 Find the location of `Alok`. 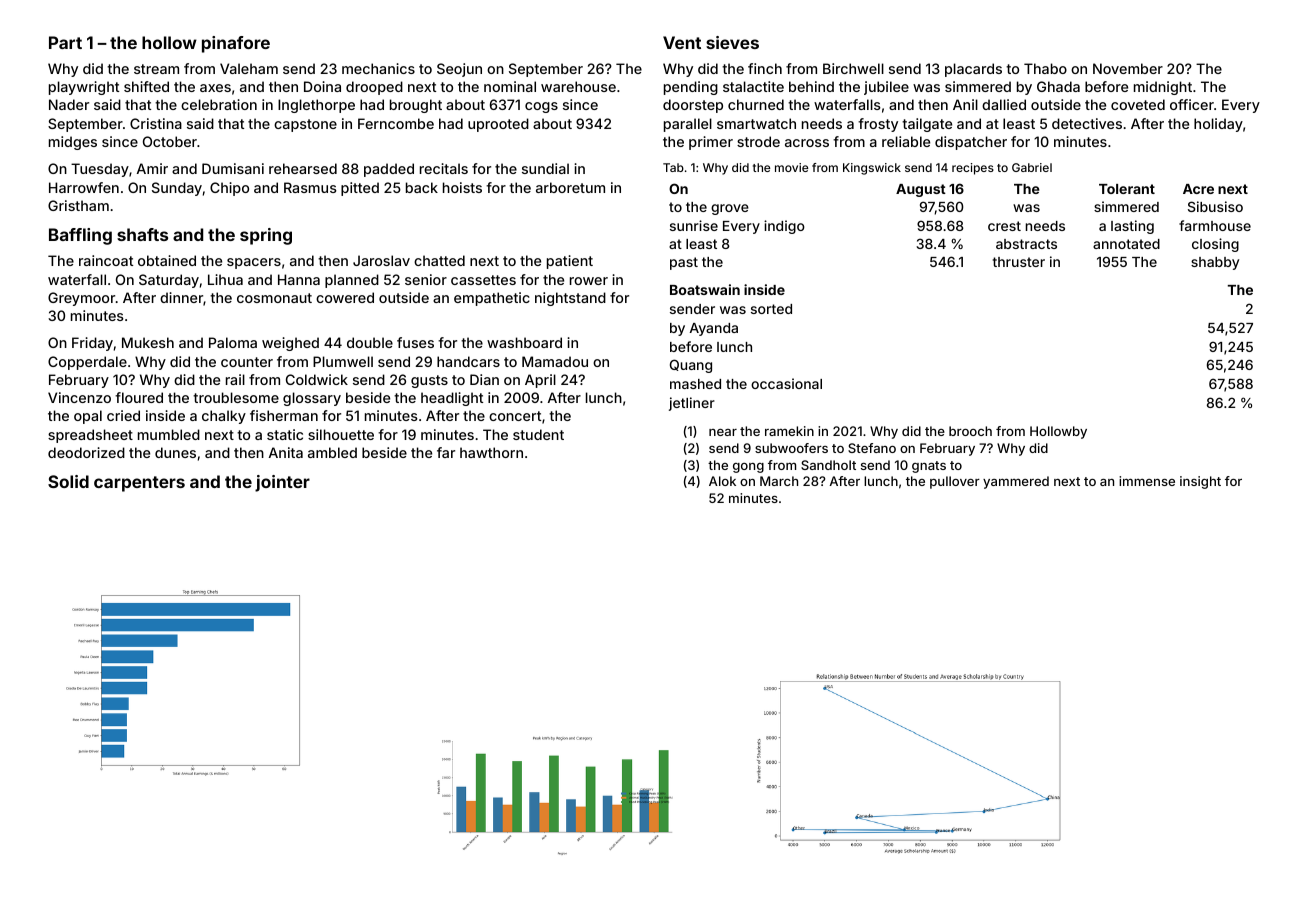

Alok is located at coordinates (722, 481).
